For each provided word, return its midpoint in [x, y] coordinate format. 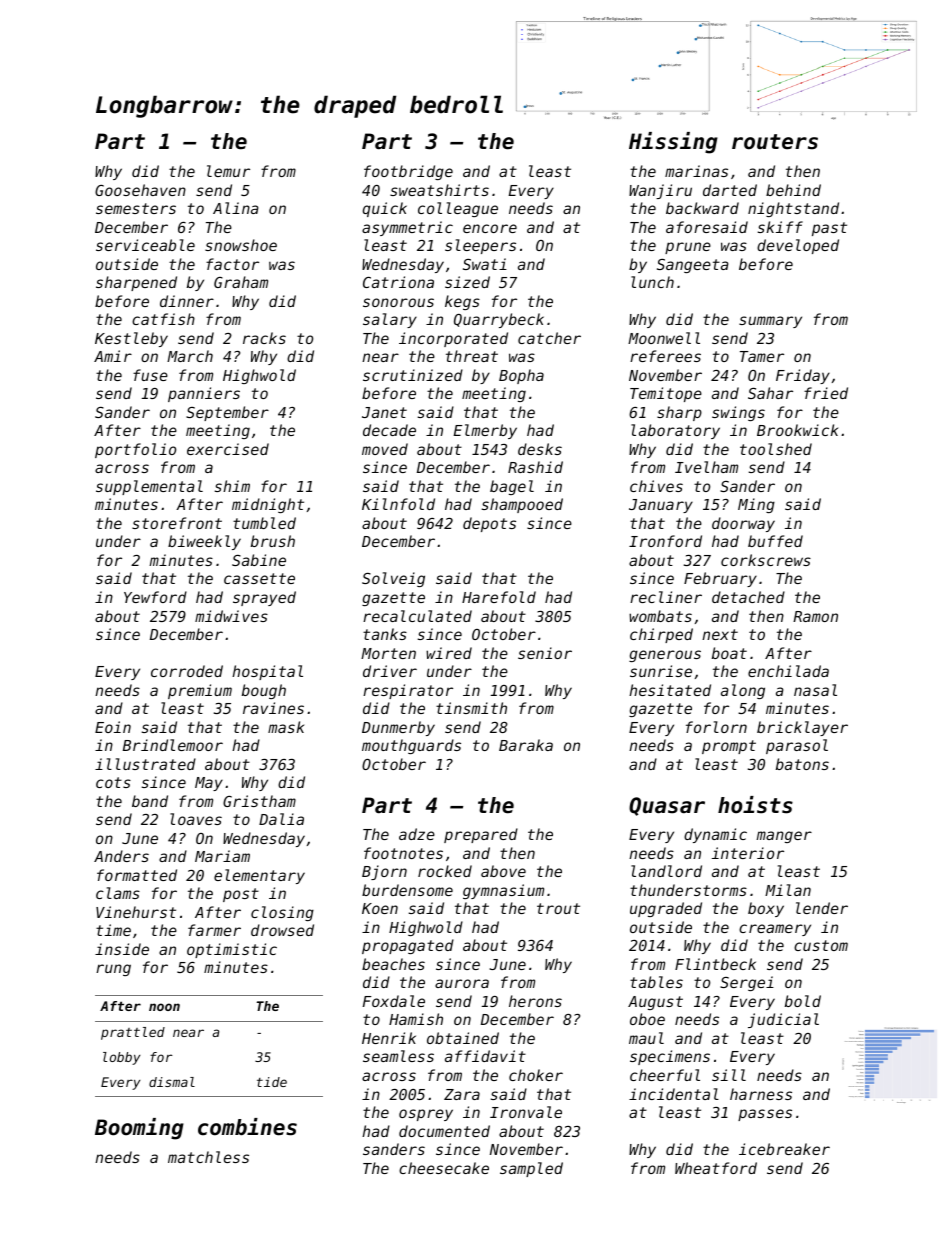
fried [826, 393]
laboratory [675, 431]
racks [264, 338]
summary [770, 322]
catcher [549, 338]
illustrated [145, 764]
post [241, 895]
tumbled [264, 523]
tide [272, 1082]
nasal [815, 690]
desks [540, 449]
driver [390, 671]
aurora [462, 983]
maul [646, 1038]
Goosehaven [140, 190]
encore [490, 228]
